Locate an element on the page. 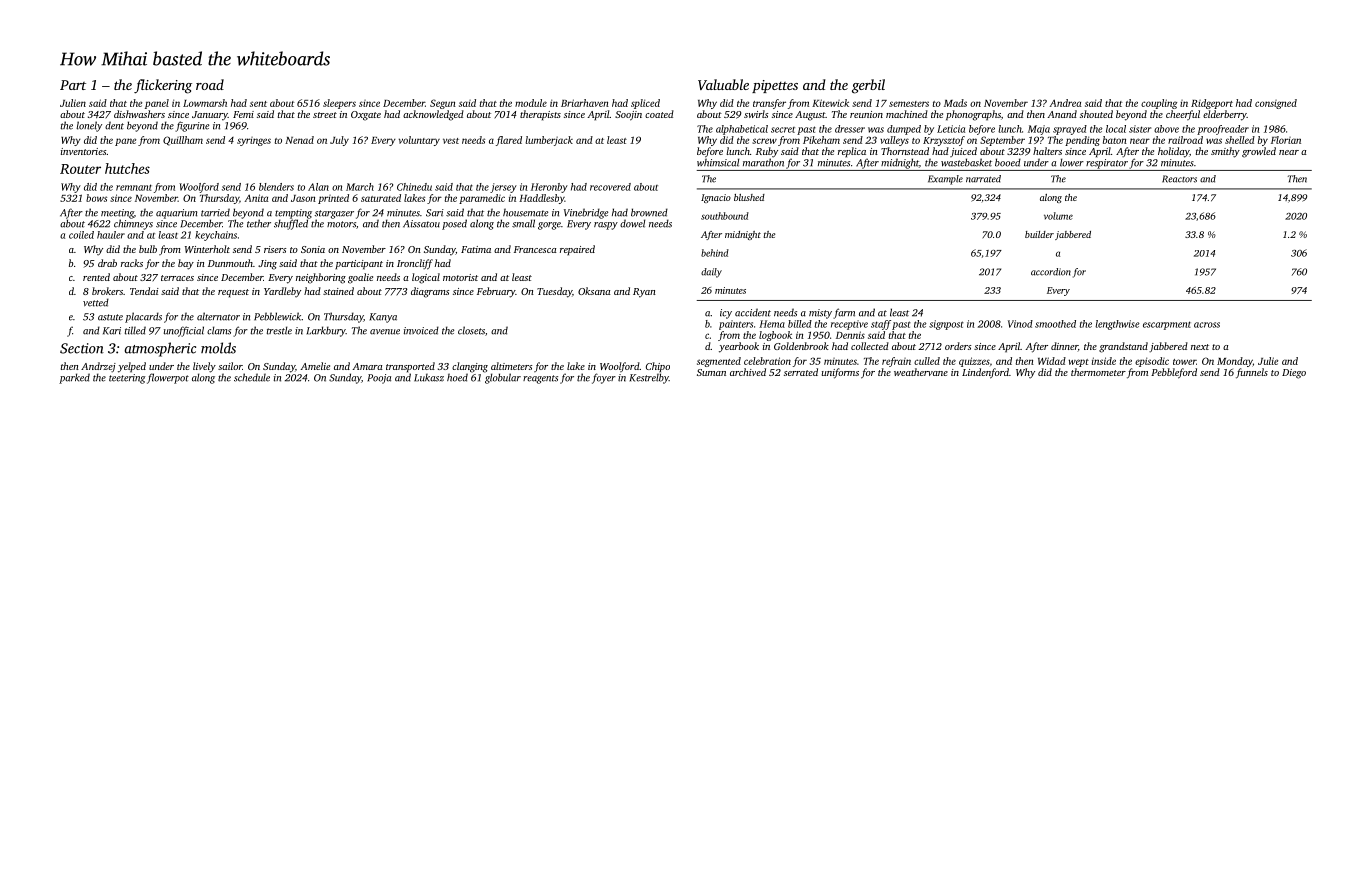 The image size is (1372, 887). Pebblewick is located at coordinates (278, 316).
